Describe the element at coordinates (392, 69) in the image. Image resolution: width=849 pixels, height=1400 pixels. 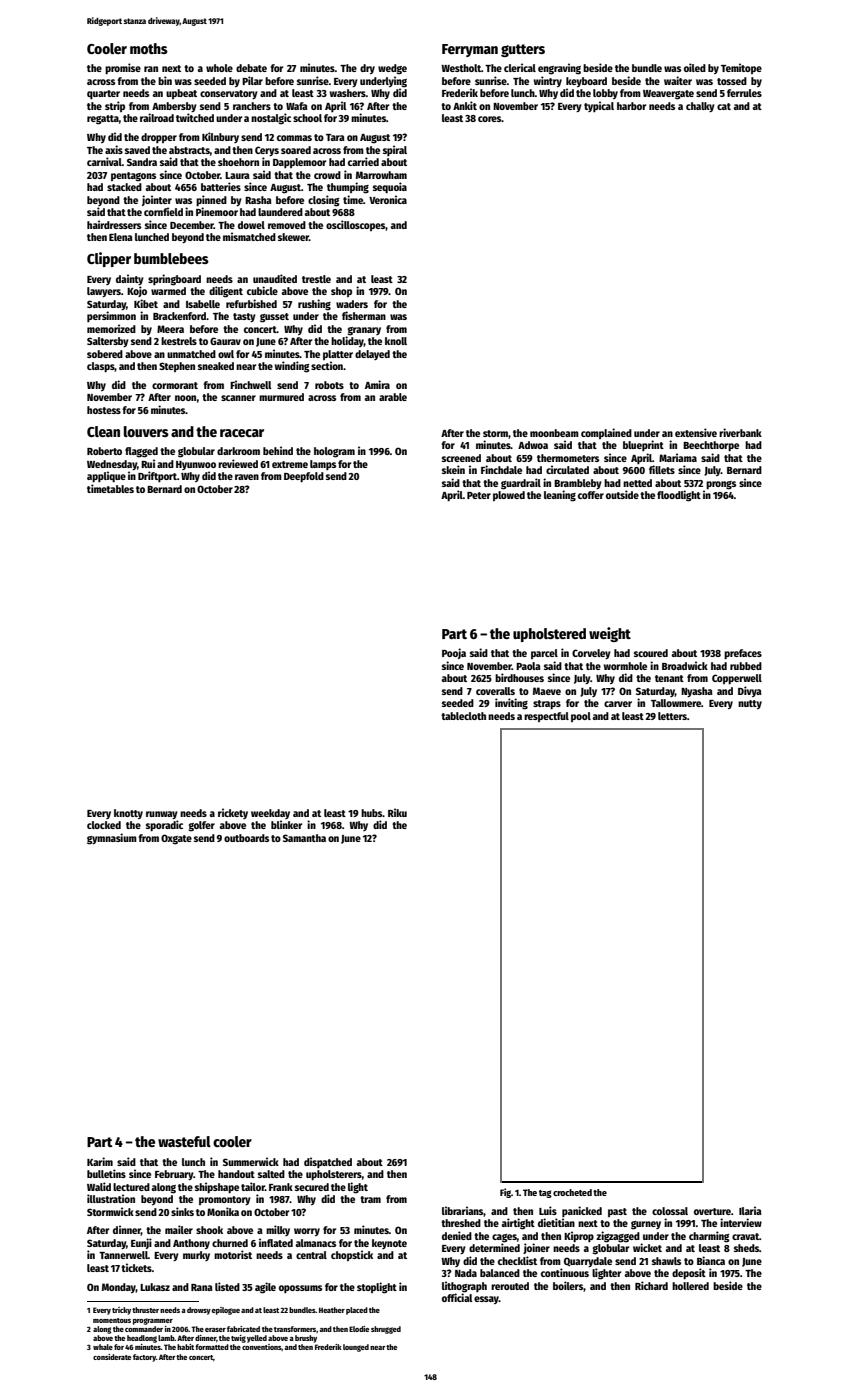
I see `wedge` at that location.
